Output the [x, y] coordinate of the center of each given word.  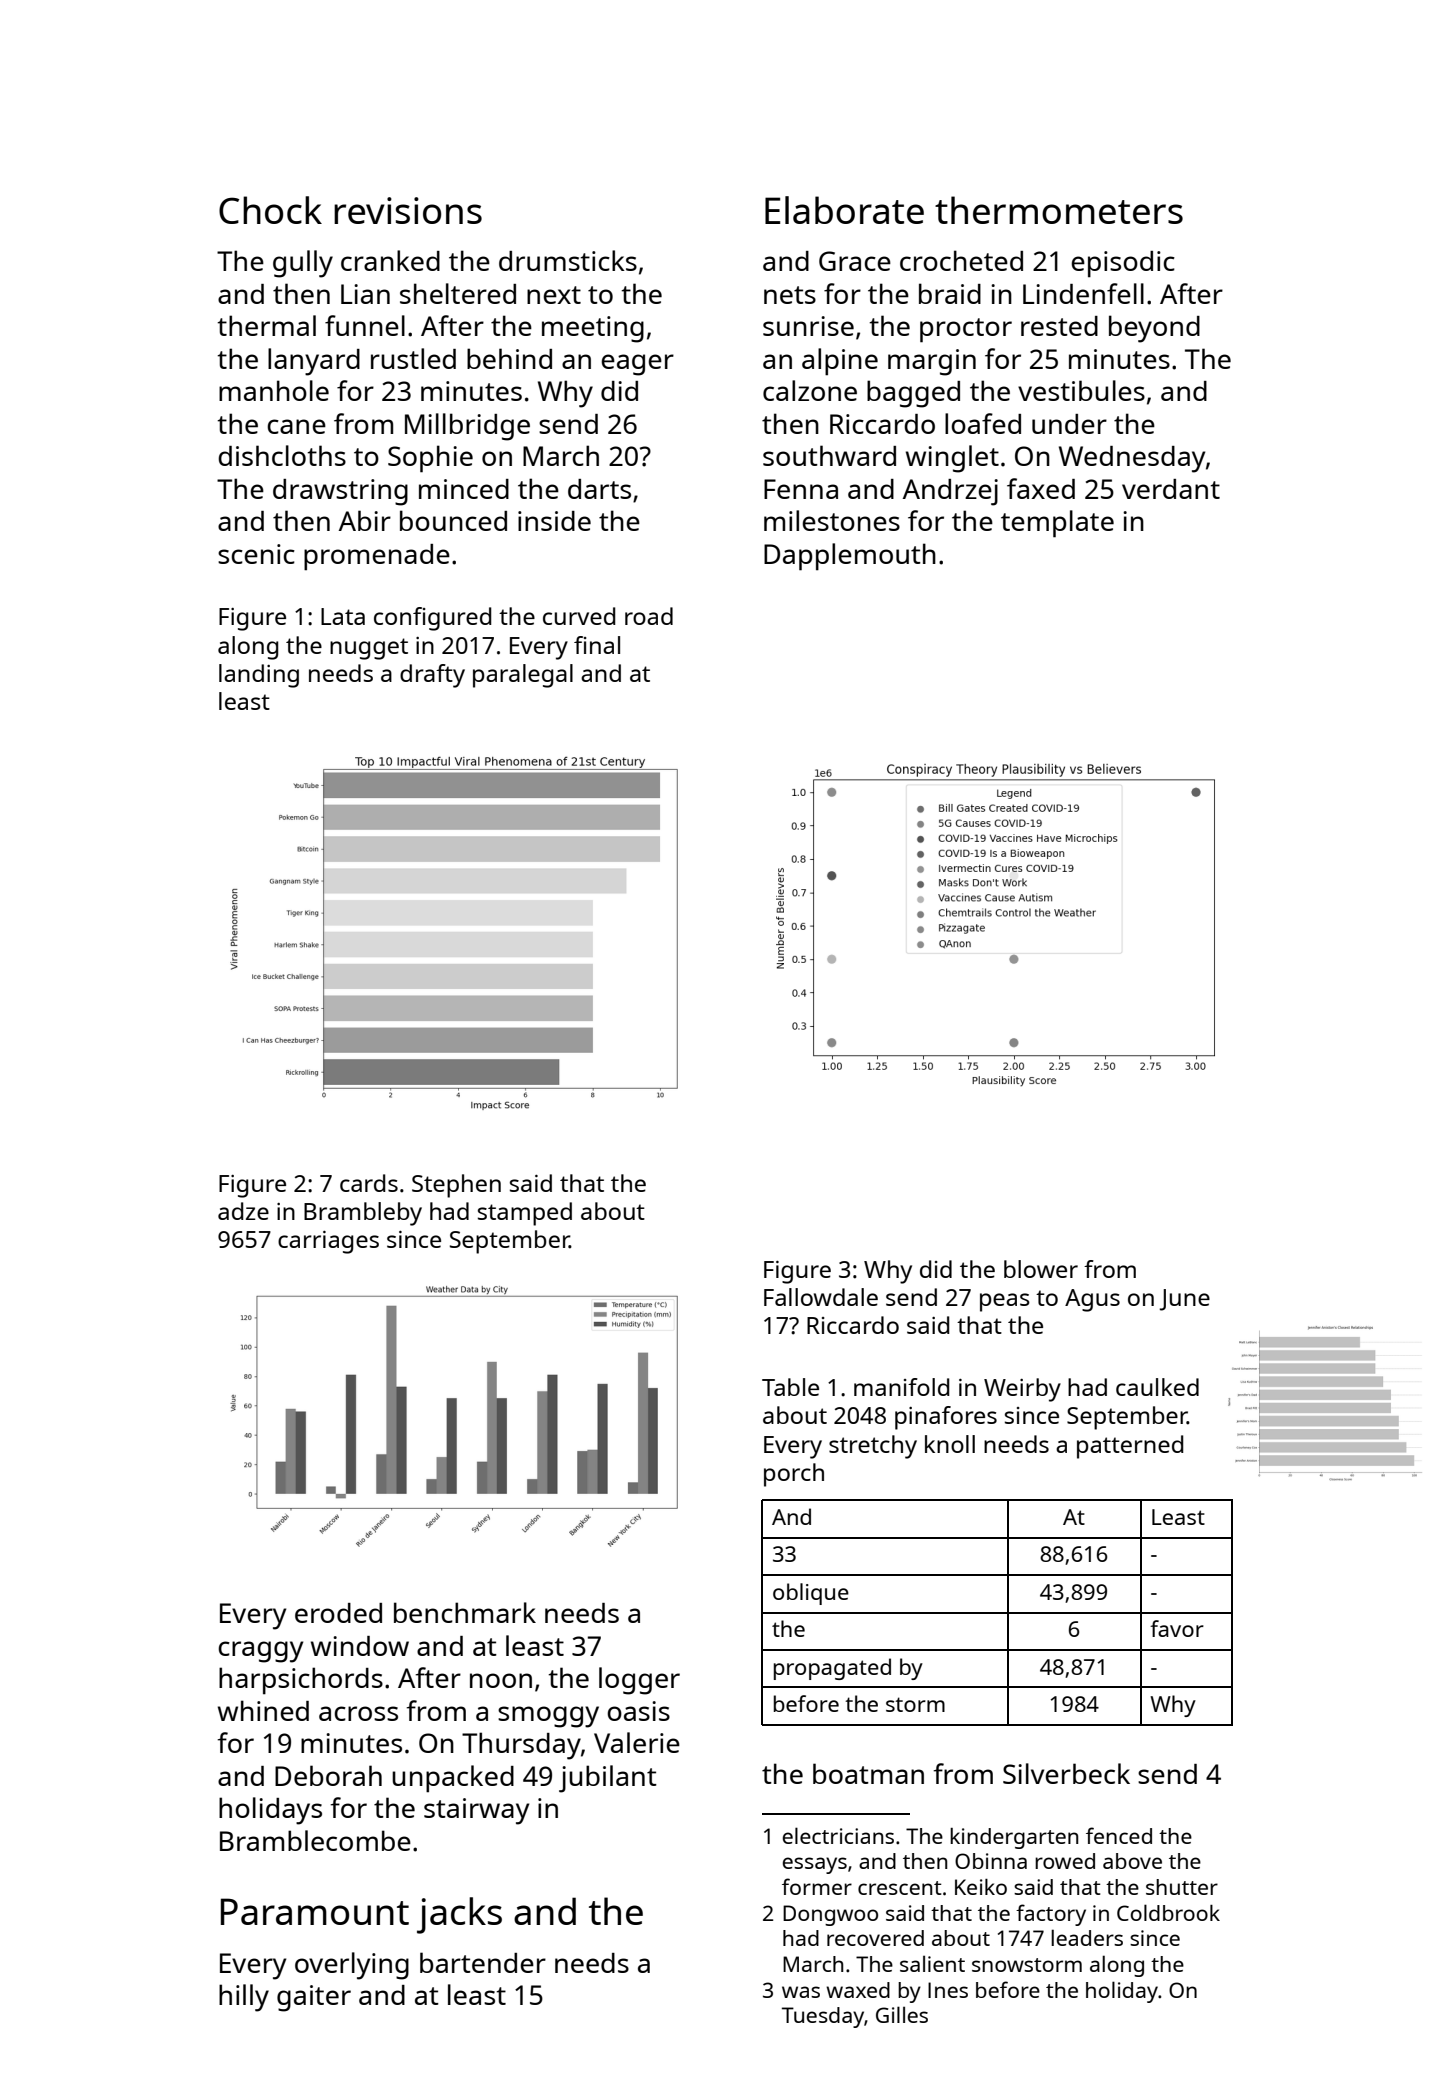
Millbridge [467, 427]
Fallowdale [821, 1297]
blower [1041, 1269]
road [649, 616]
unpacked [453, 1779]
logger [639, 1681]
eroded [338, 1613]
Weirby [1022, 1390]
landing [259, 676]
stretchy [873, 1447]
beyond [1154, 329]
